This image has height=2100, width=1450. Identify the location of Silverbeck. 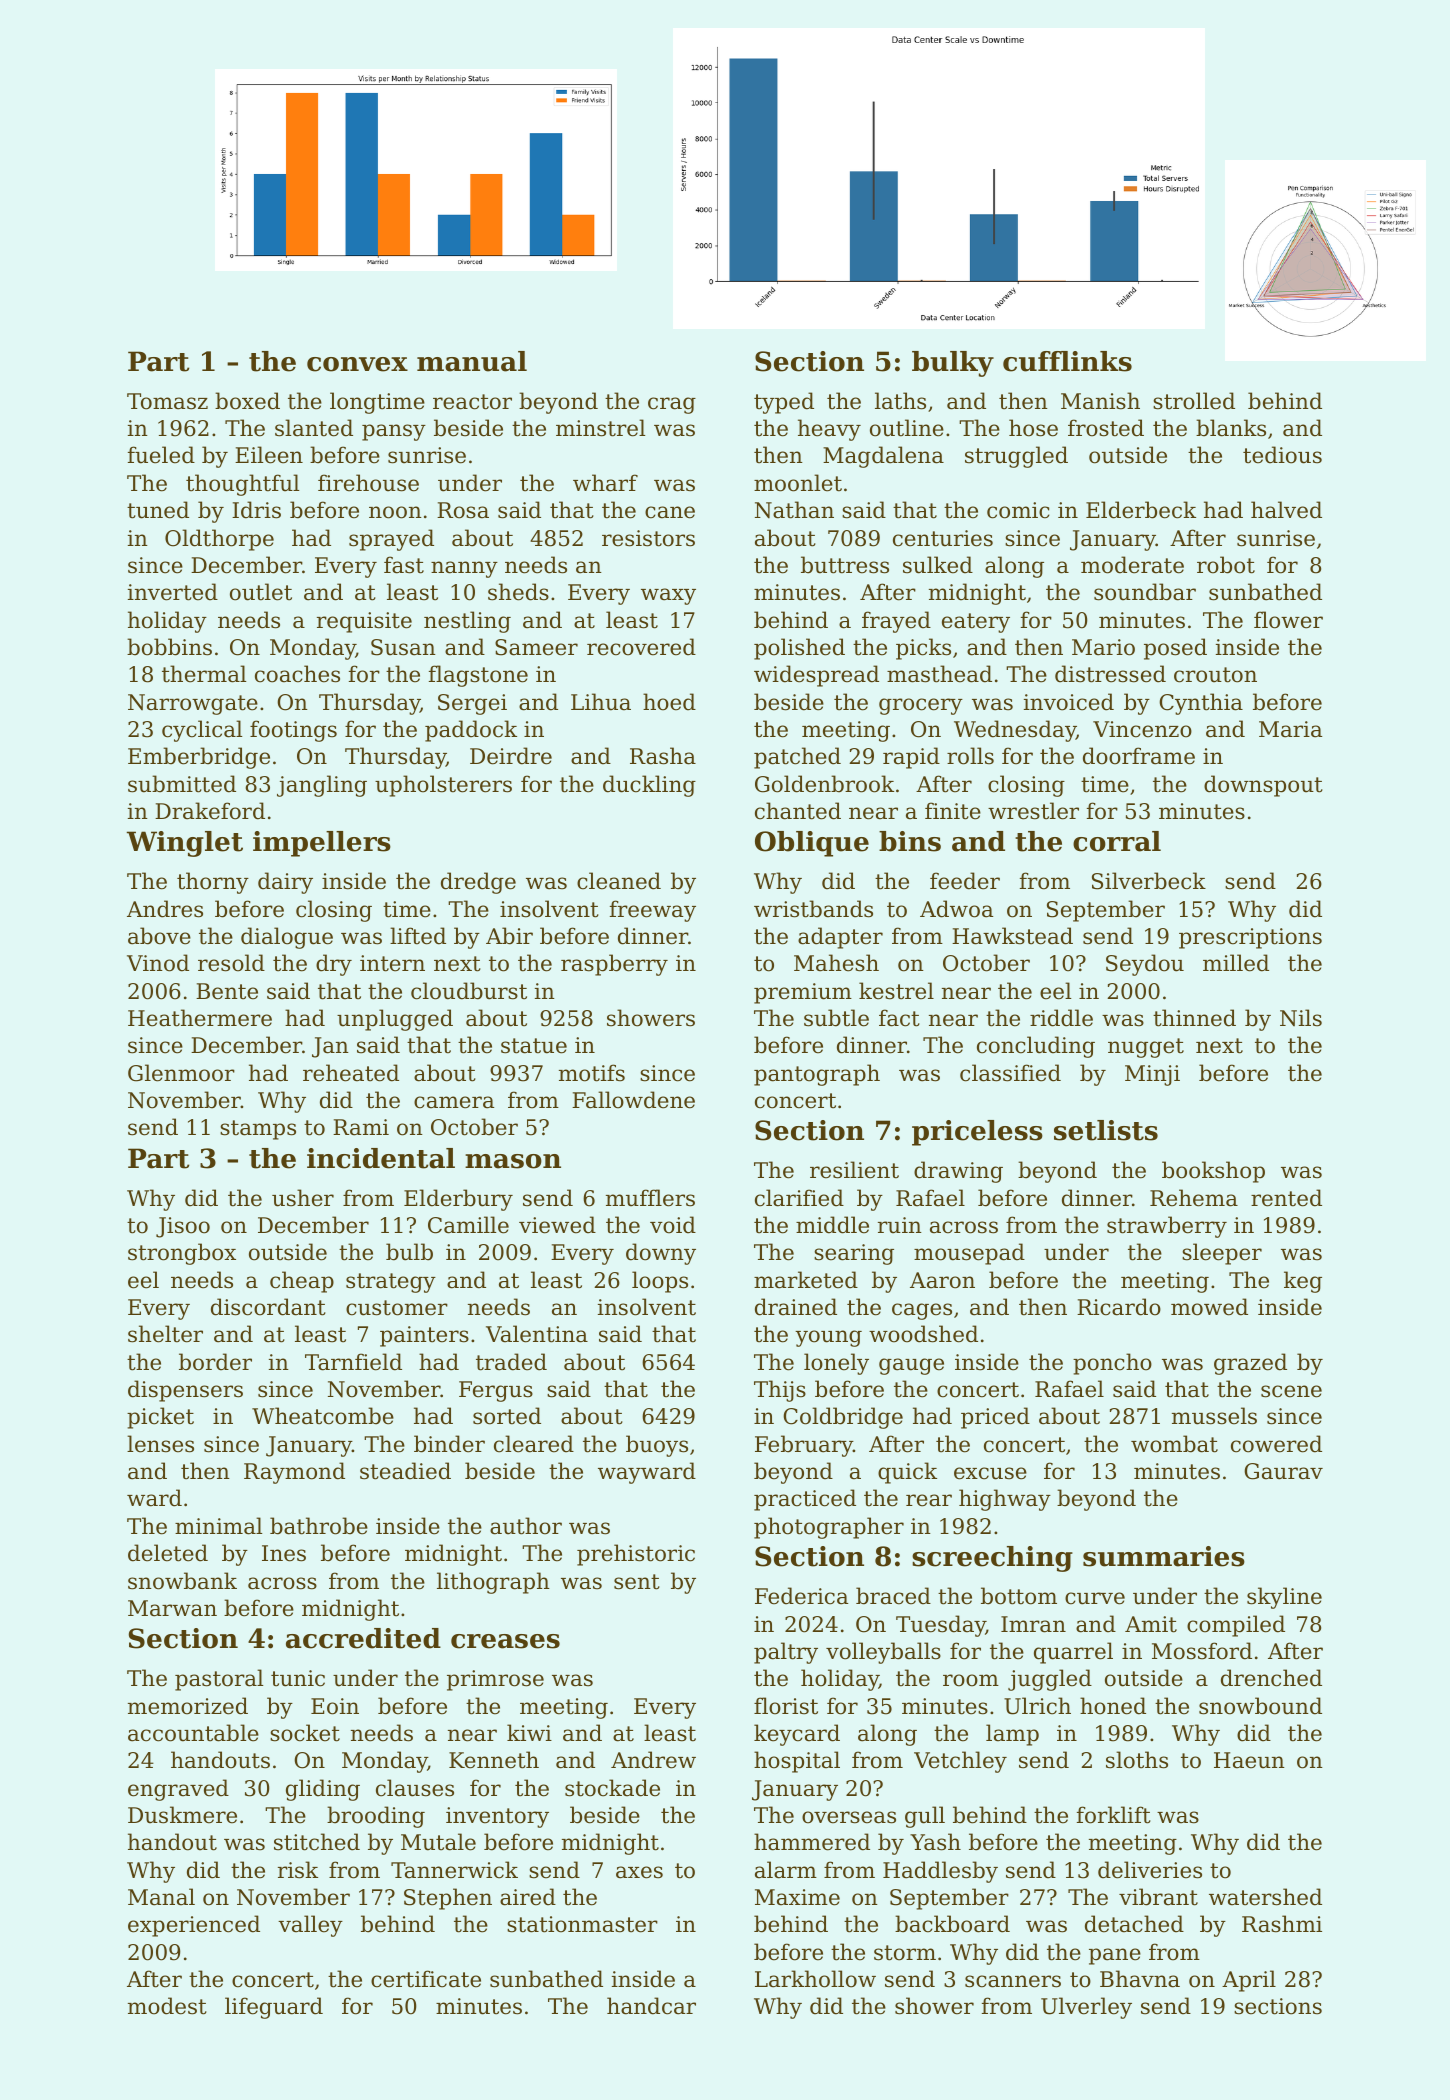
(1149, 881).
